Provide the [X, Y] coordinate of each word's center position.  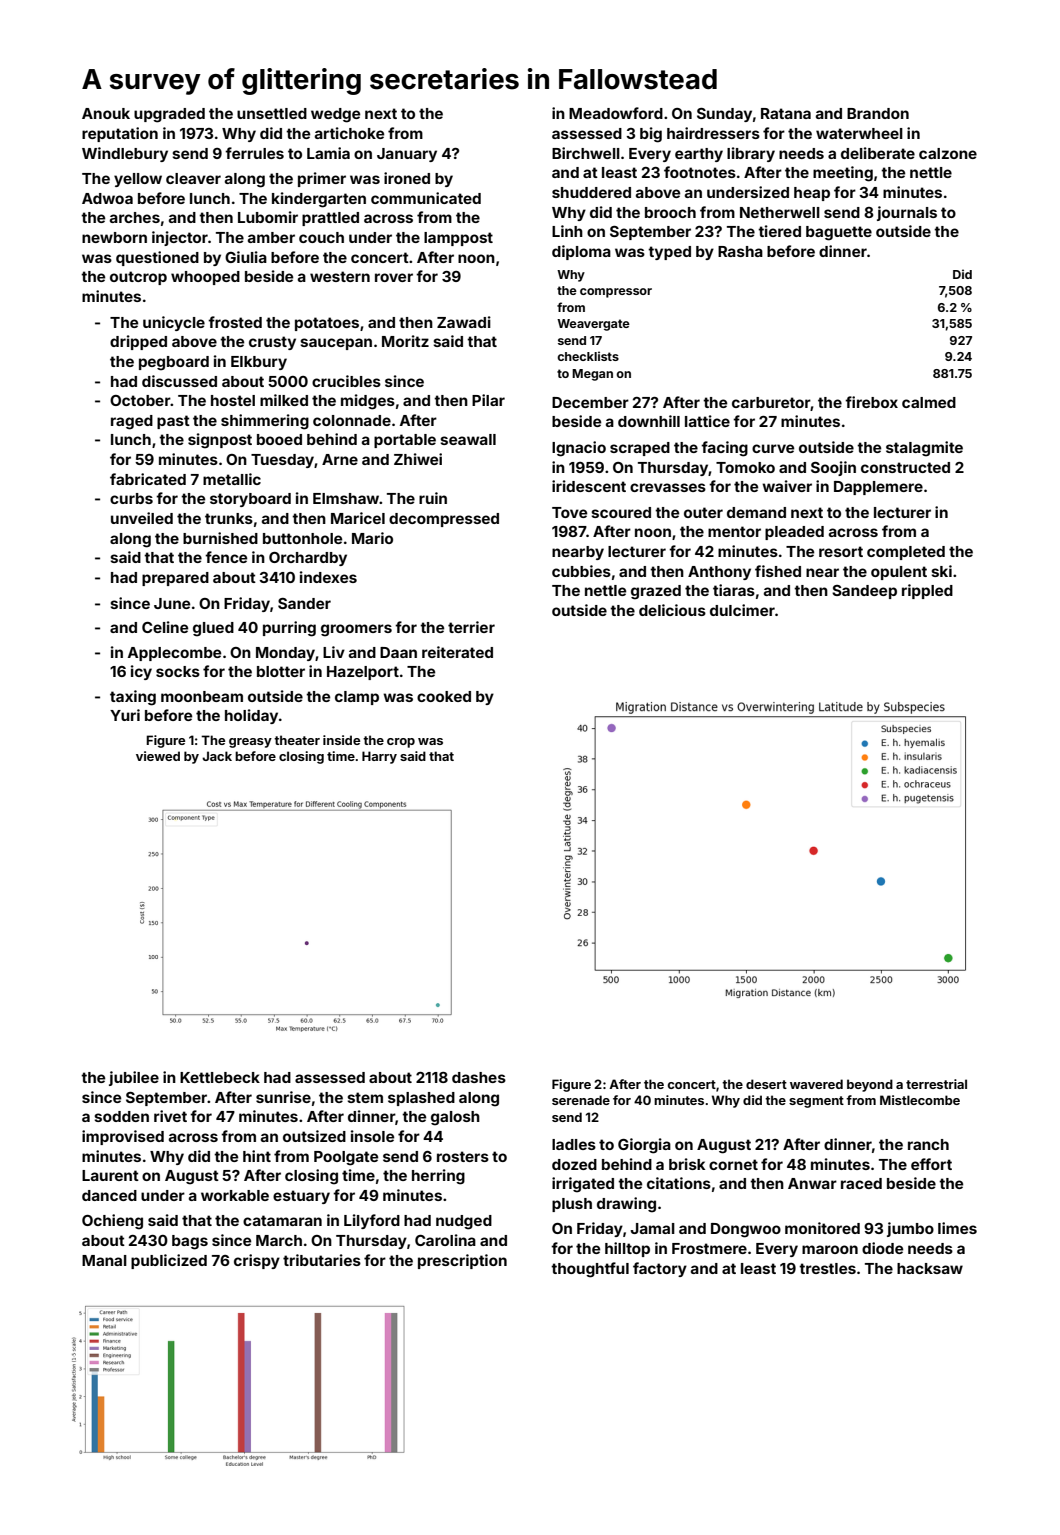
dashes [479, 1077]
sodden [121, 1116]
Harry [379, 757]
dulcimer [742, 610]
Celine [165, 627]
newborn [114, 237]
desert [766, 1084]
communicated [426, 198]
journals [907, 213]
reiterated [457, 652]
